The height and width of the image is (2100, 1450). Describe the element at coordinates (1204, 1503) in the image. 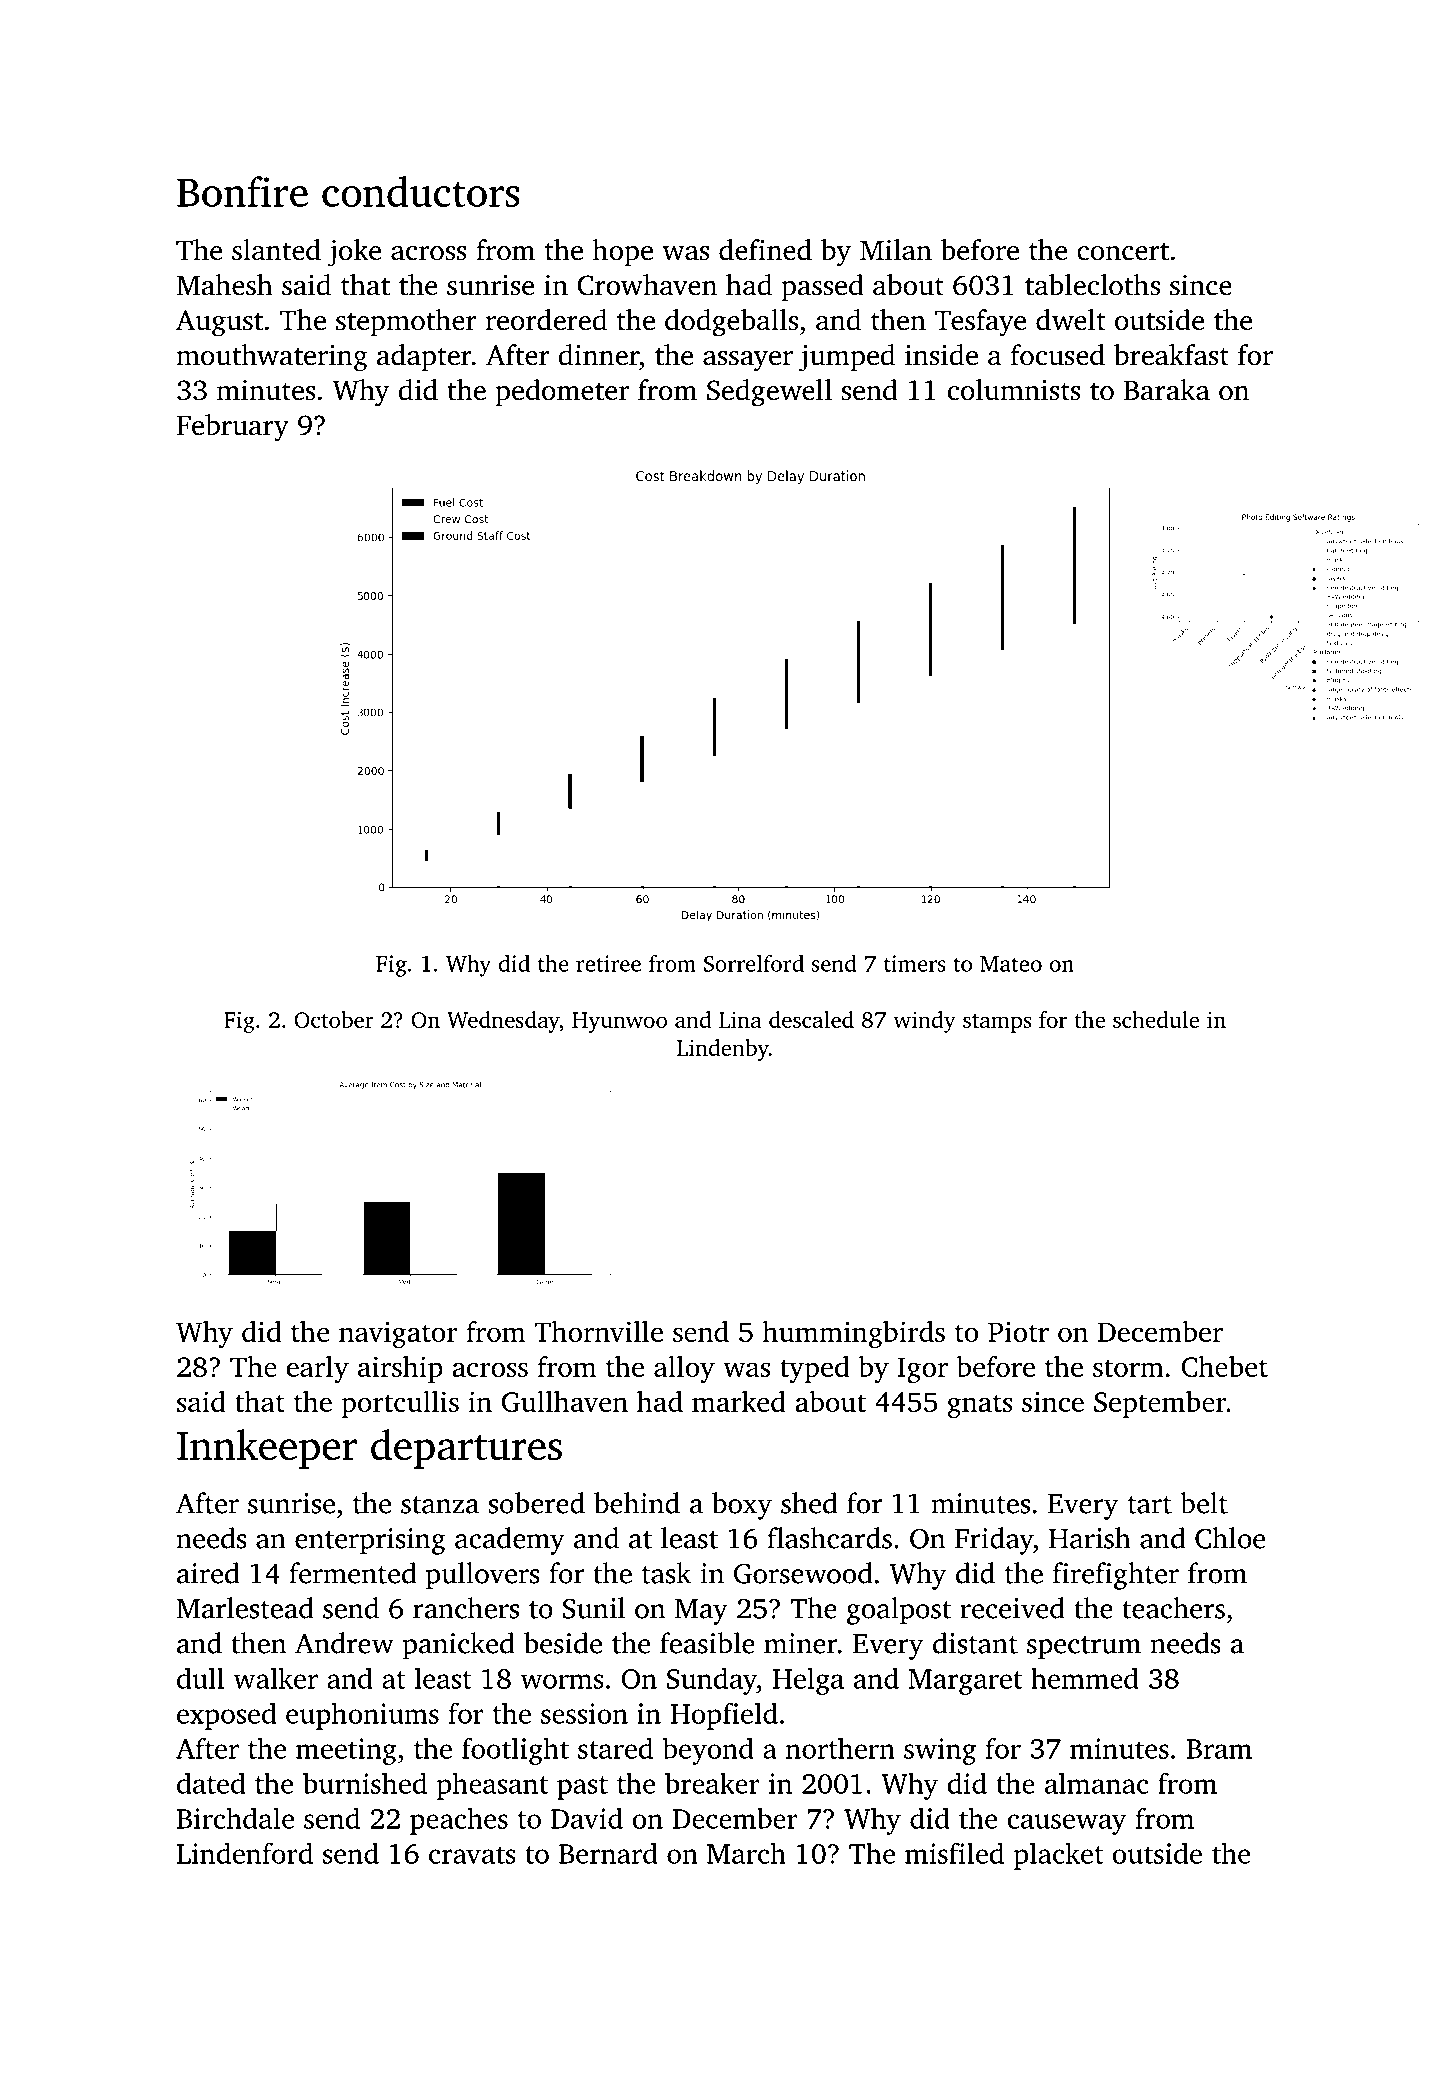

I see `belt` at that location.
